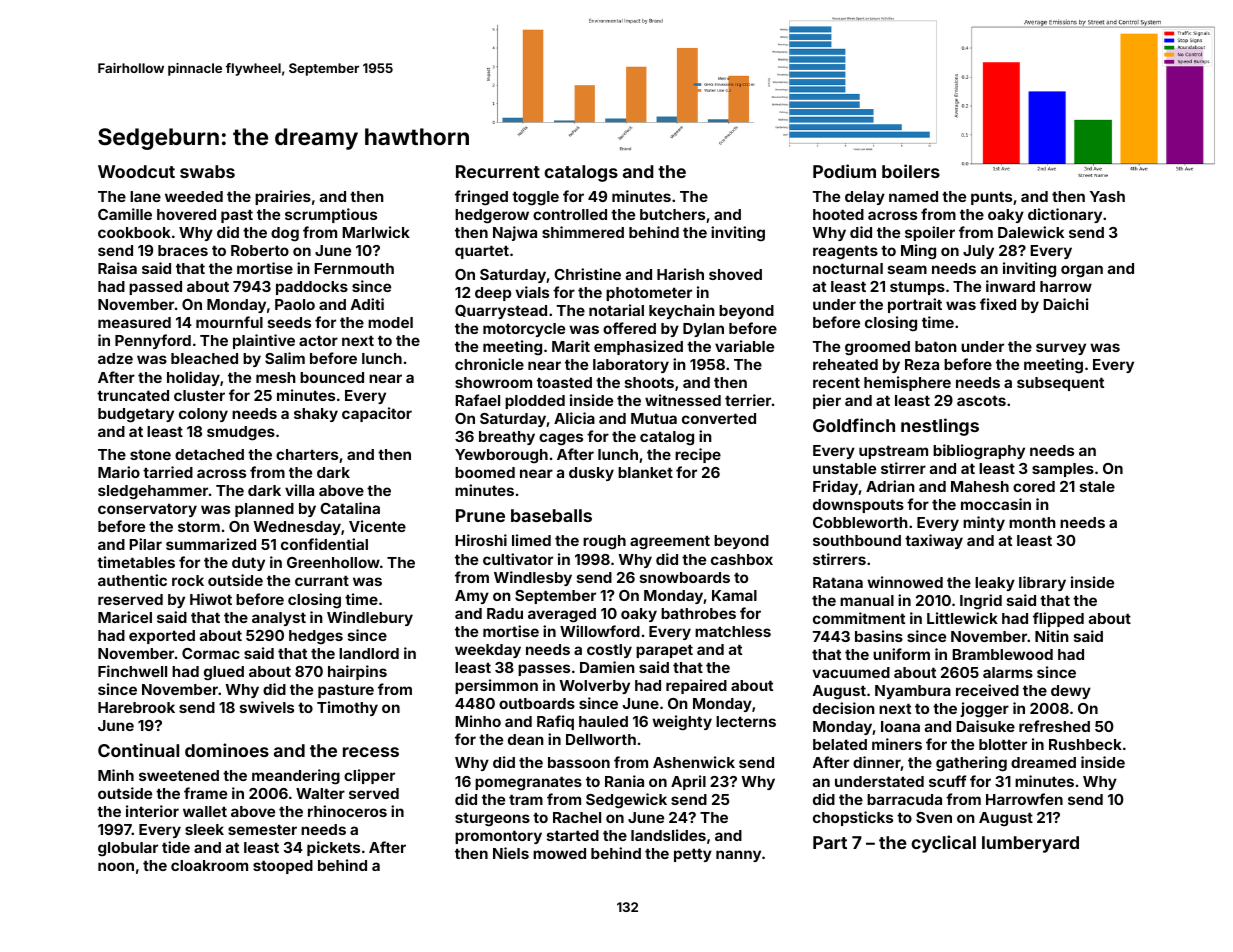 This screenshot has height=952, width=1233. Describe the element at coordinates (526, 739) in the screenshot. I see `dean` at that location.
